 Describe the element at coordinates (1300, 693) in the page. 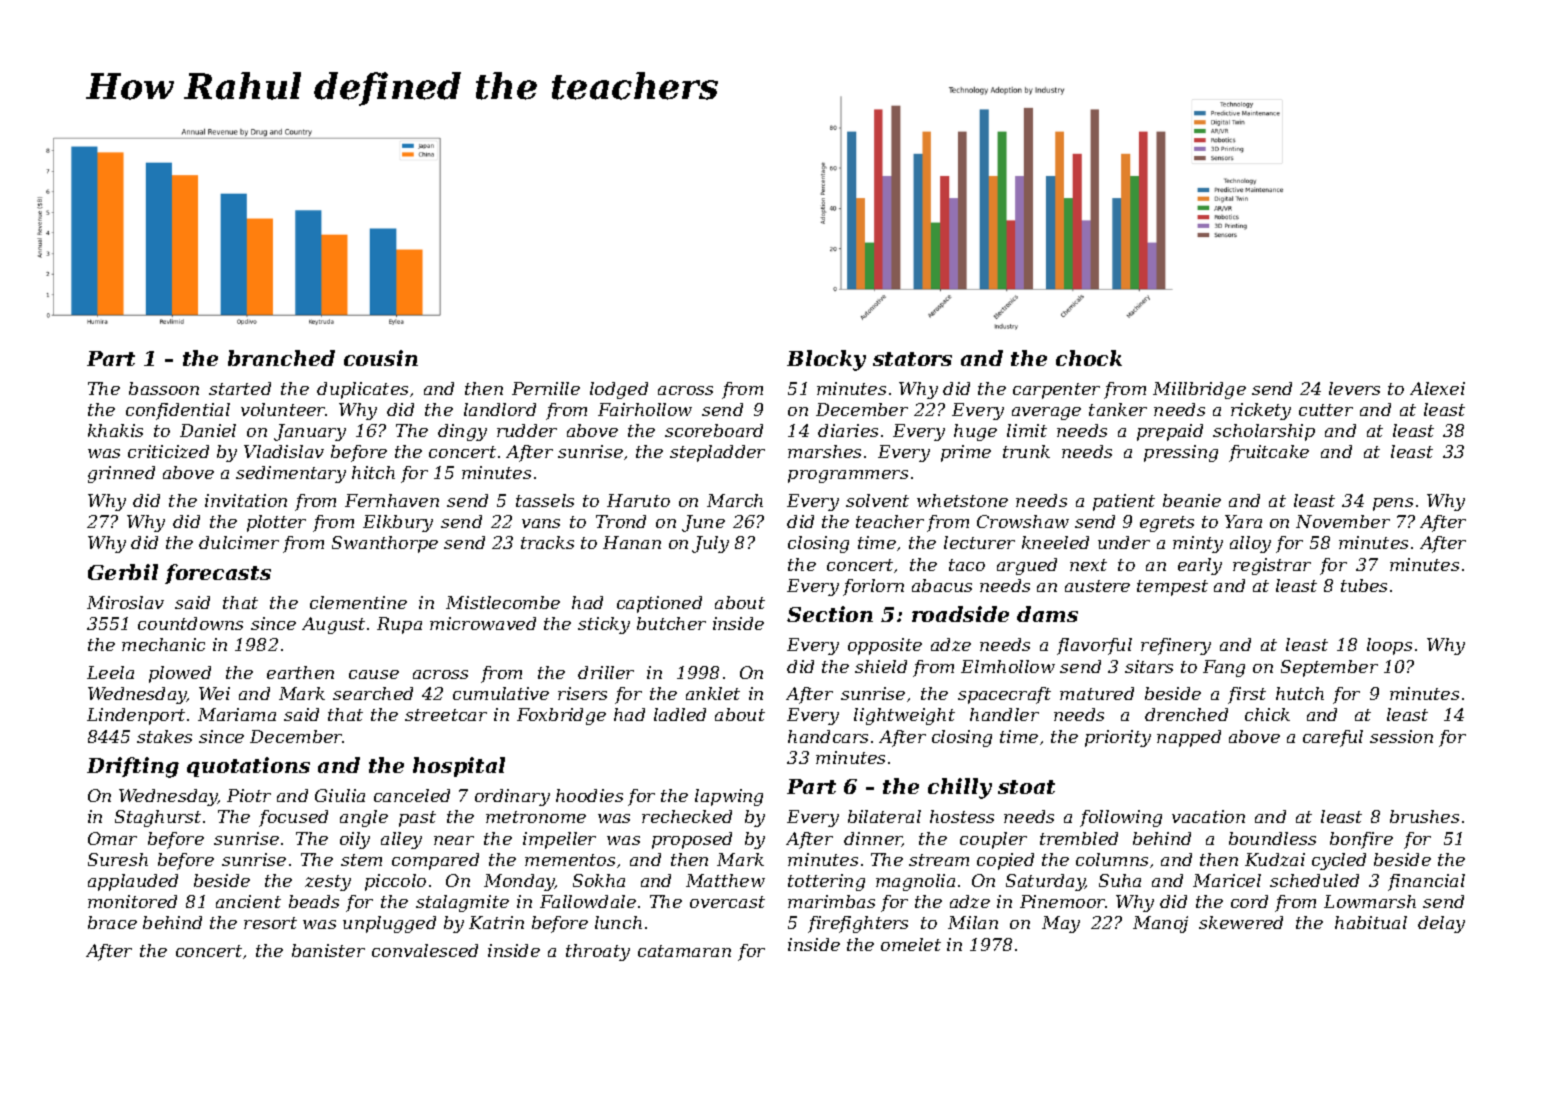

I see `hutch` at that location.
